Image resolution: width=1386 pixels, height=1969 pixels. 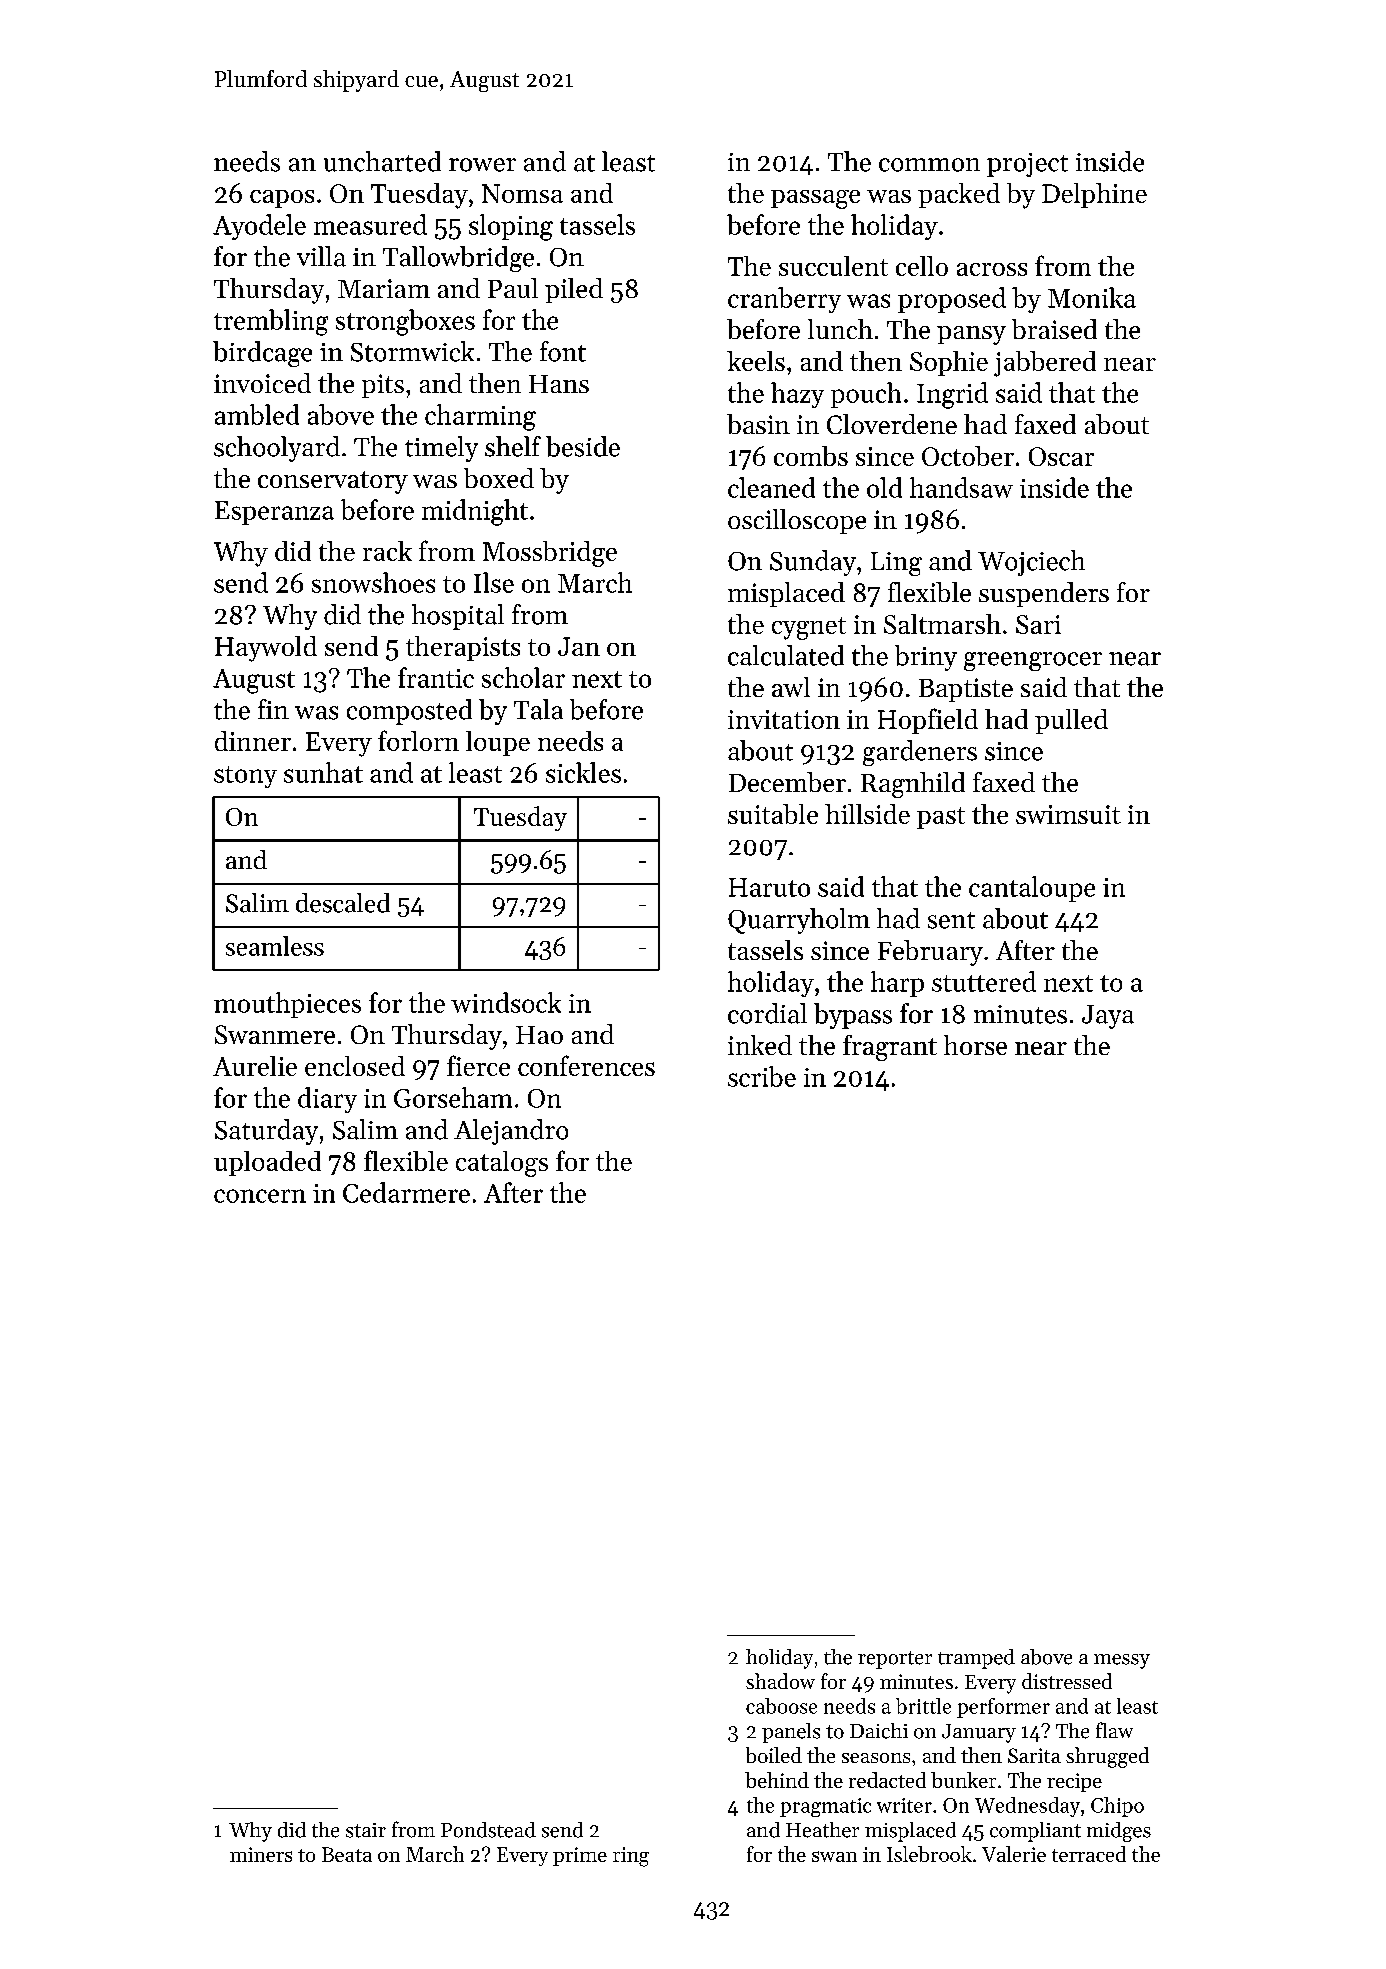 I want to click on scribe, so click(x=762, y=1076).
